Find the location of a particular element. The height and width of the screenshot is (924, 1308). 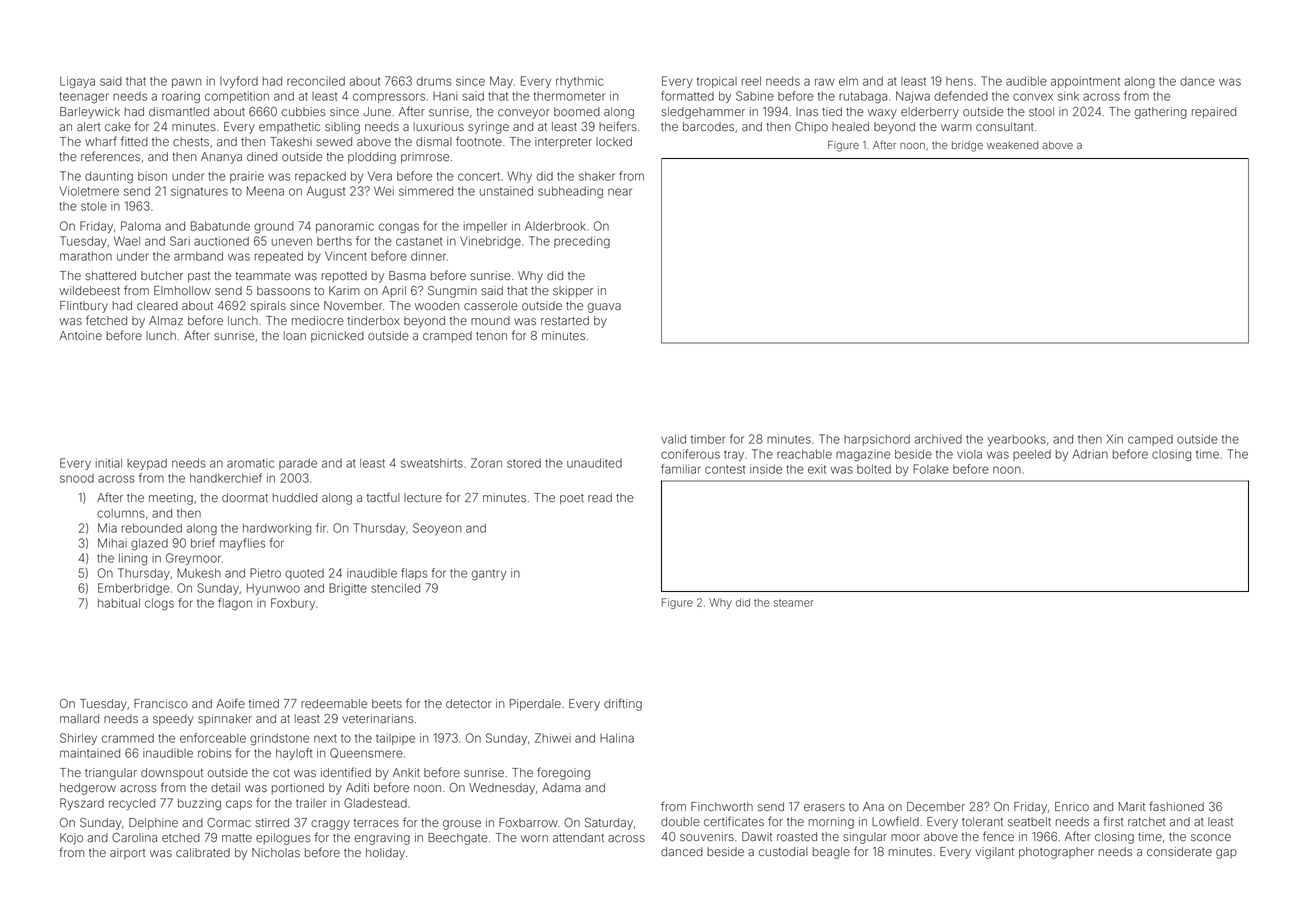

robins is located at coordinates (214, 753).
